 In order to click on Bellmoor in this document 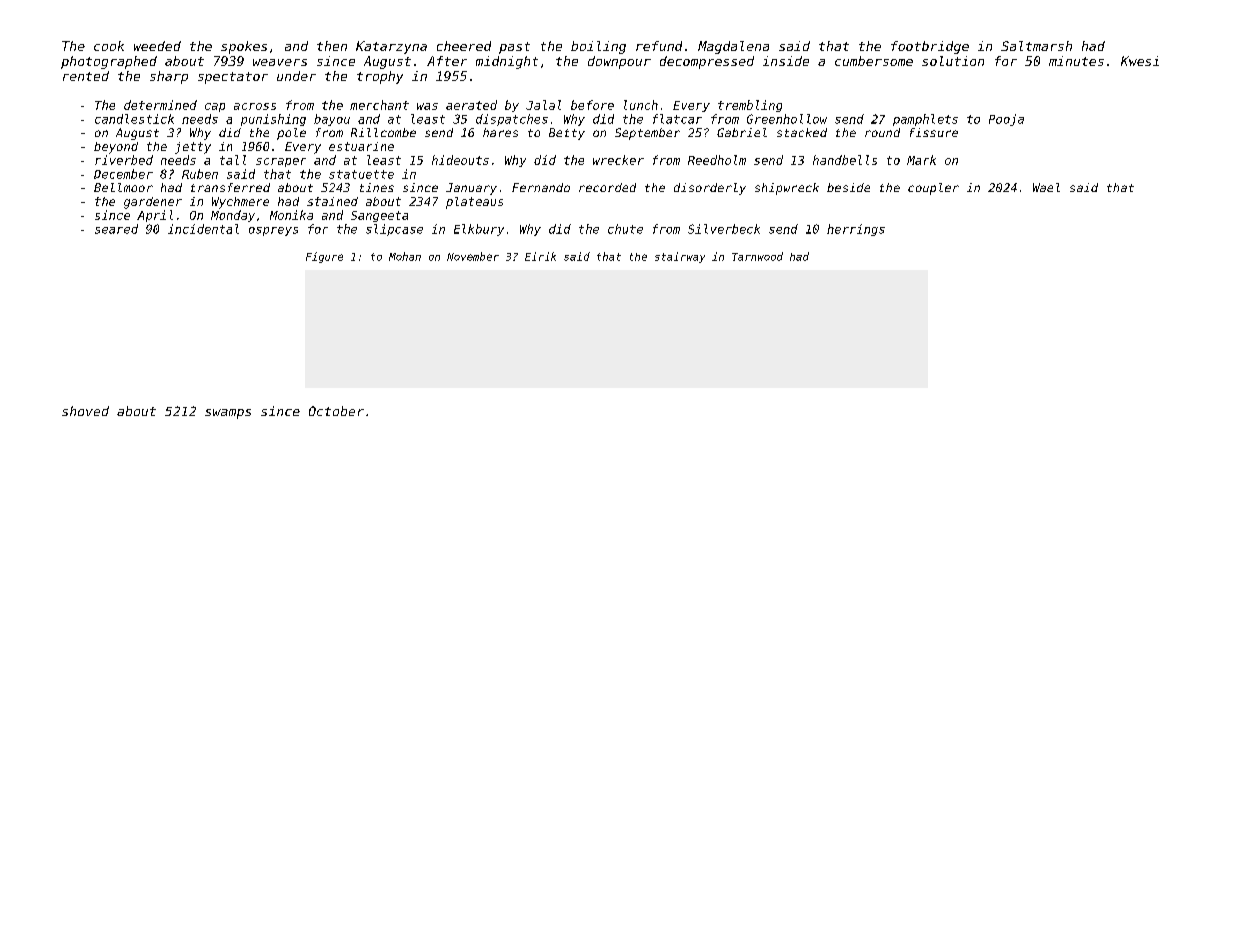, I will do `click(123, 187)`.
